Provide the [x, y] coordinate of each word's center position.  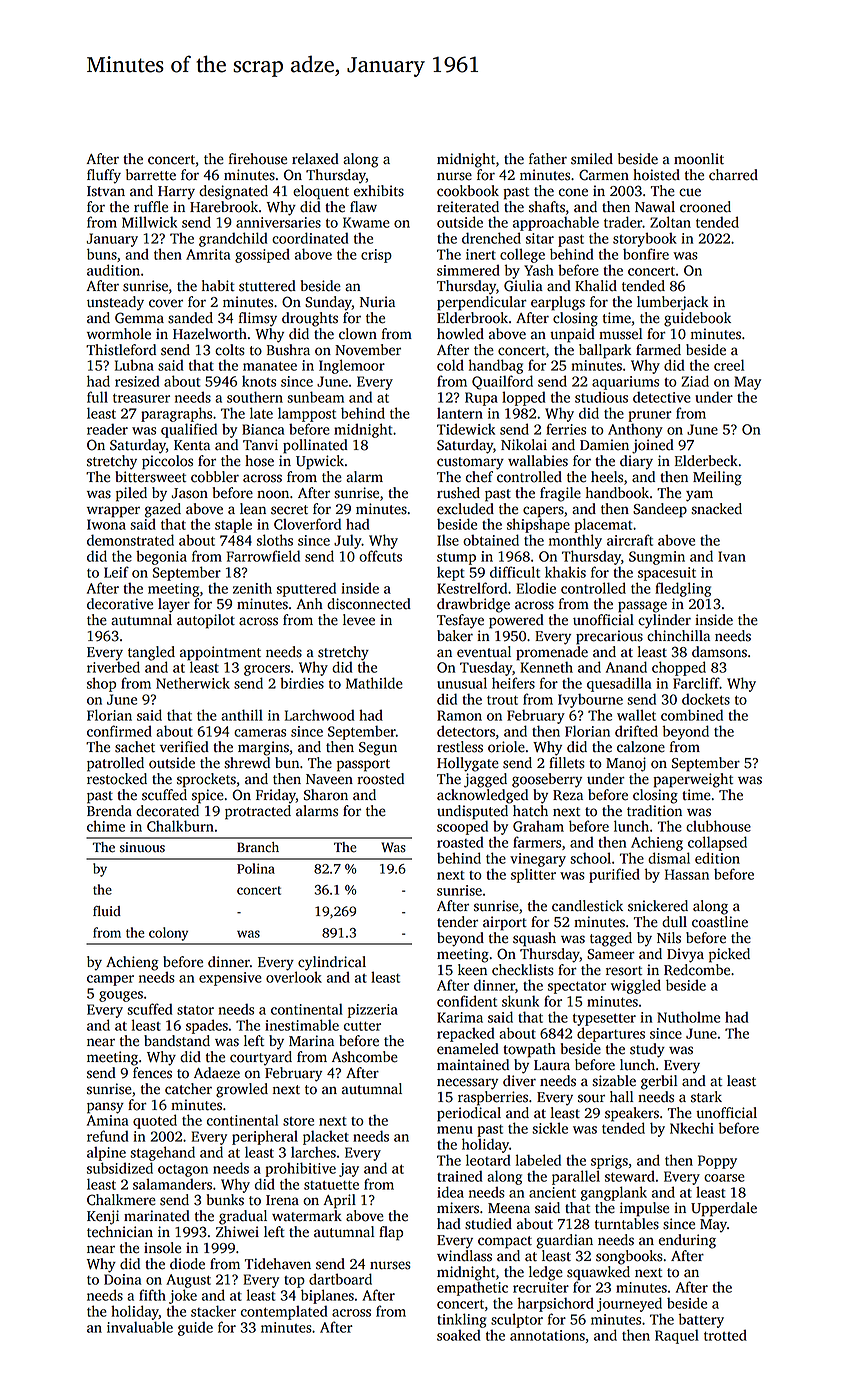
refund [107, 1136]
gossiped [262, 255]
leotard [488, 1160]
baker [455, 636]
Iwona [106, 524]
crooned [705, 207]
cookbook [468, 191]
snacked [716, 509]
